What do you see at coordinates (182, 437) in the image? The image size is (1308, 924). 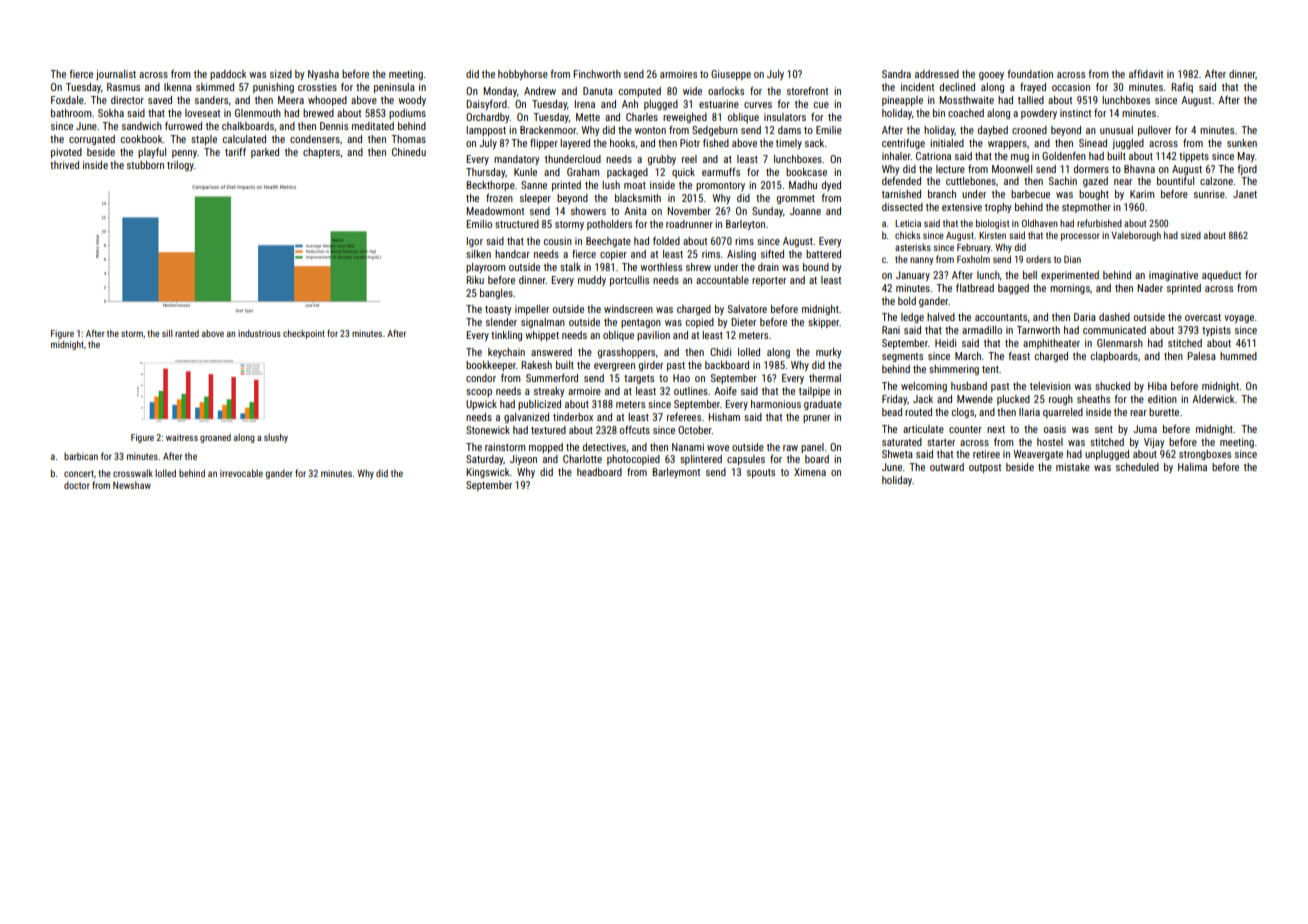 I see `waitress` at bounding box center [182, 437].
